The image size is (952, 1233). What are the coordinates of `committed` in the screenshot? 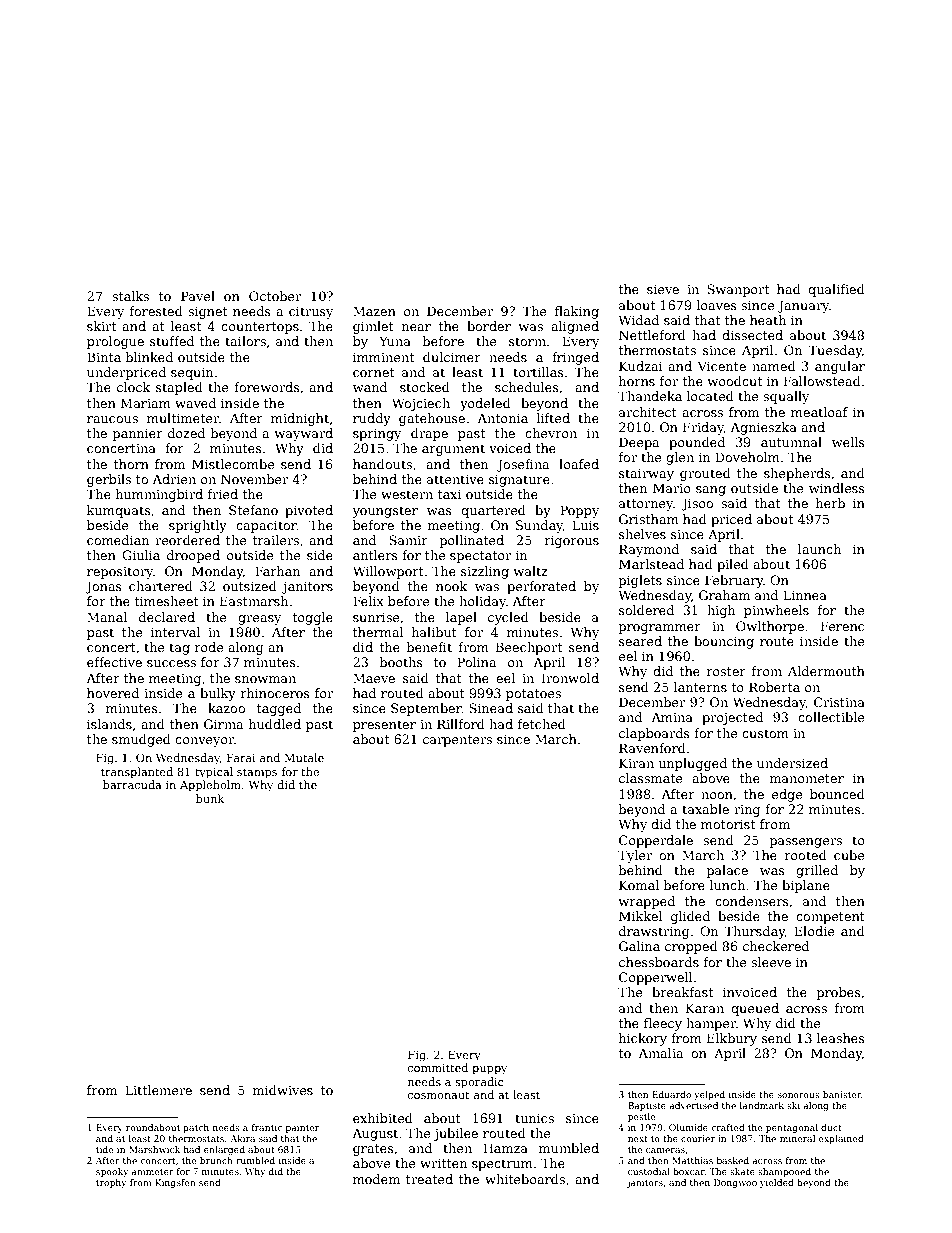 It's located at (438, 1067).
